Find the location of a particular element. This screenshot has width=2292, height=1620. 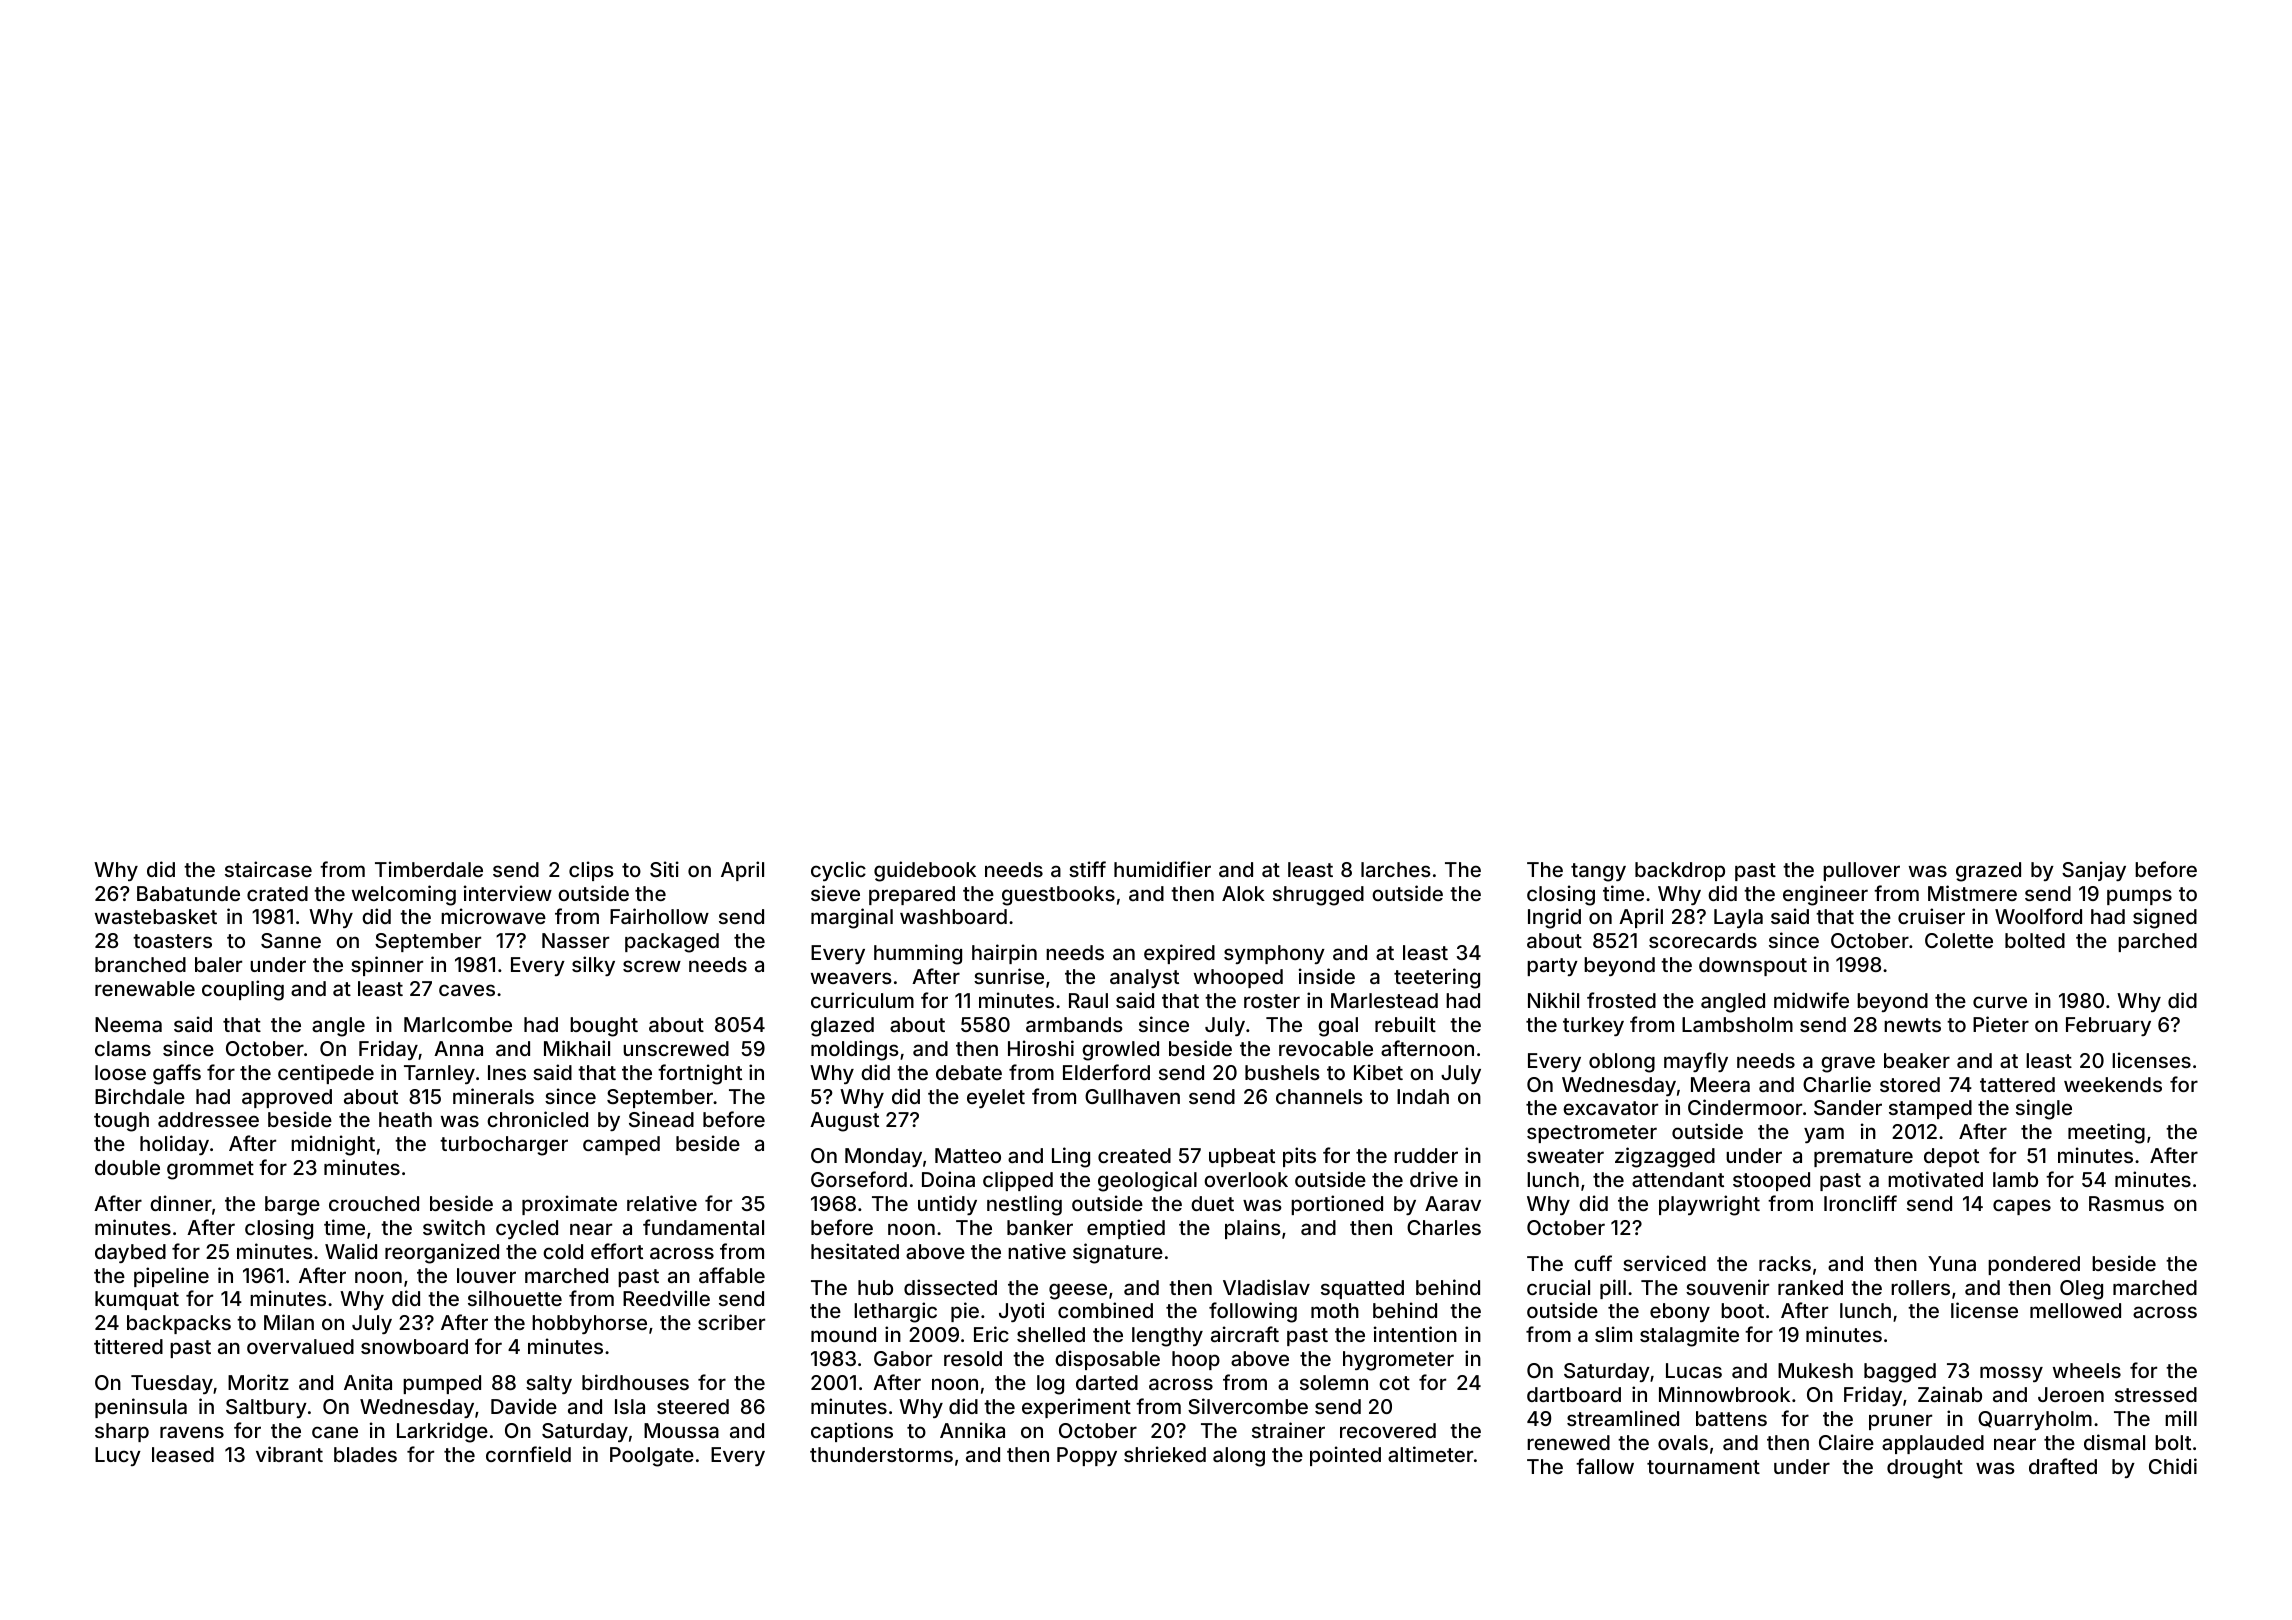

Babatunde is located at coordinates (188, 893).
